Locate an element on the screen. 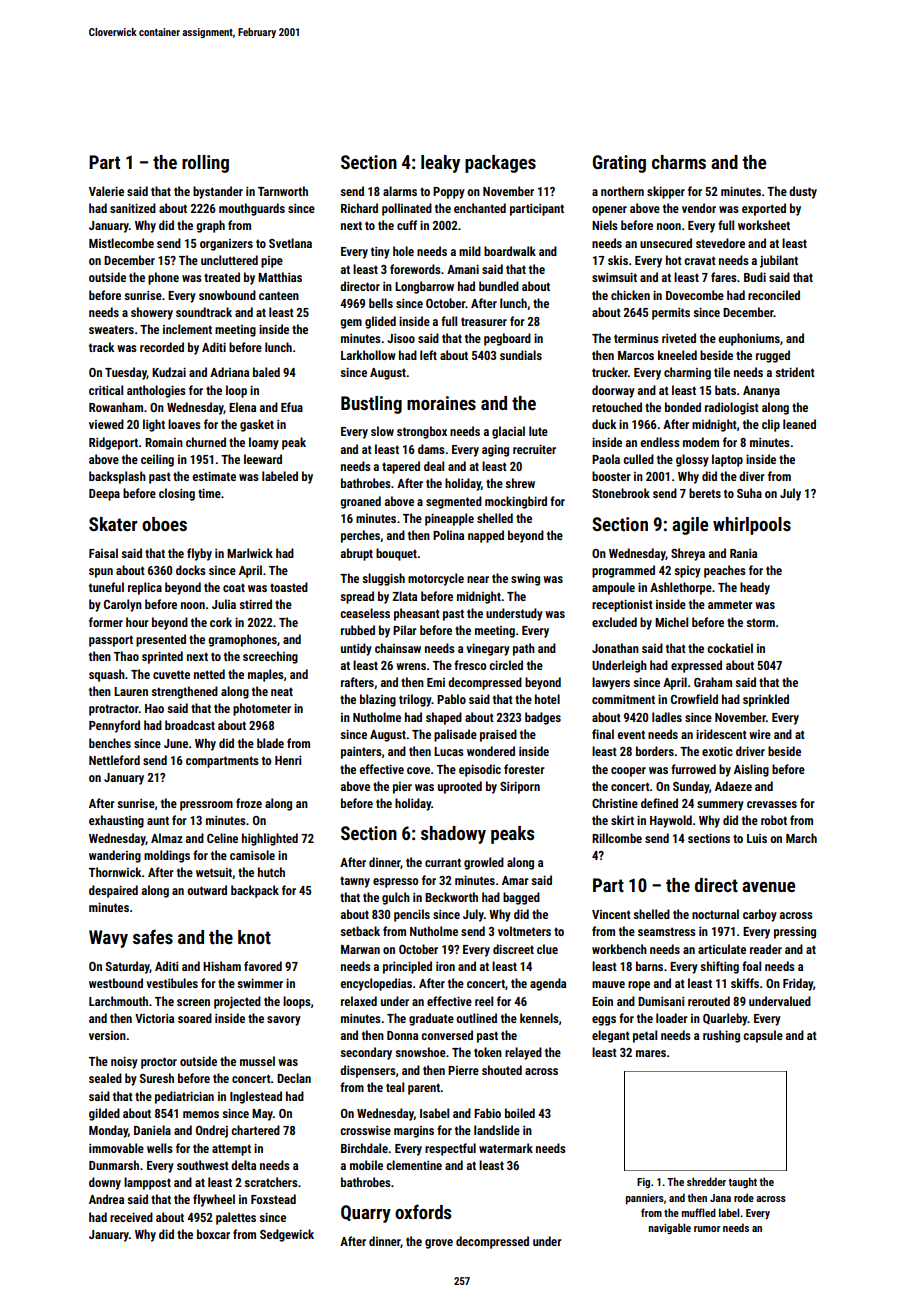 This screenshot has height=1316, width=908. Valerie is located at coordinates (106, 191).
